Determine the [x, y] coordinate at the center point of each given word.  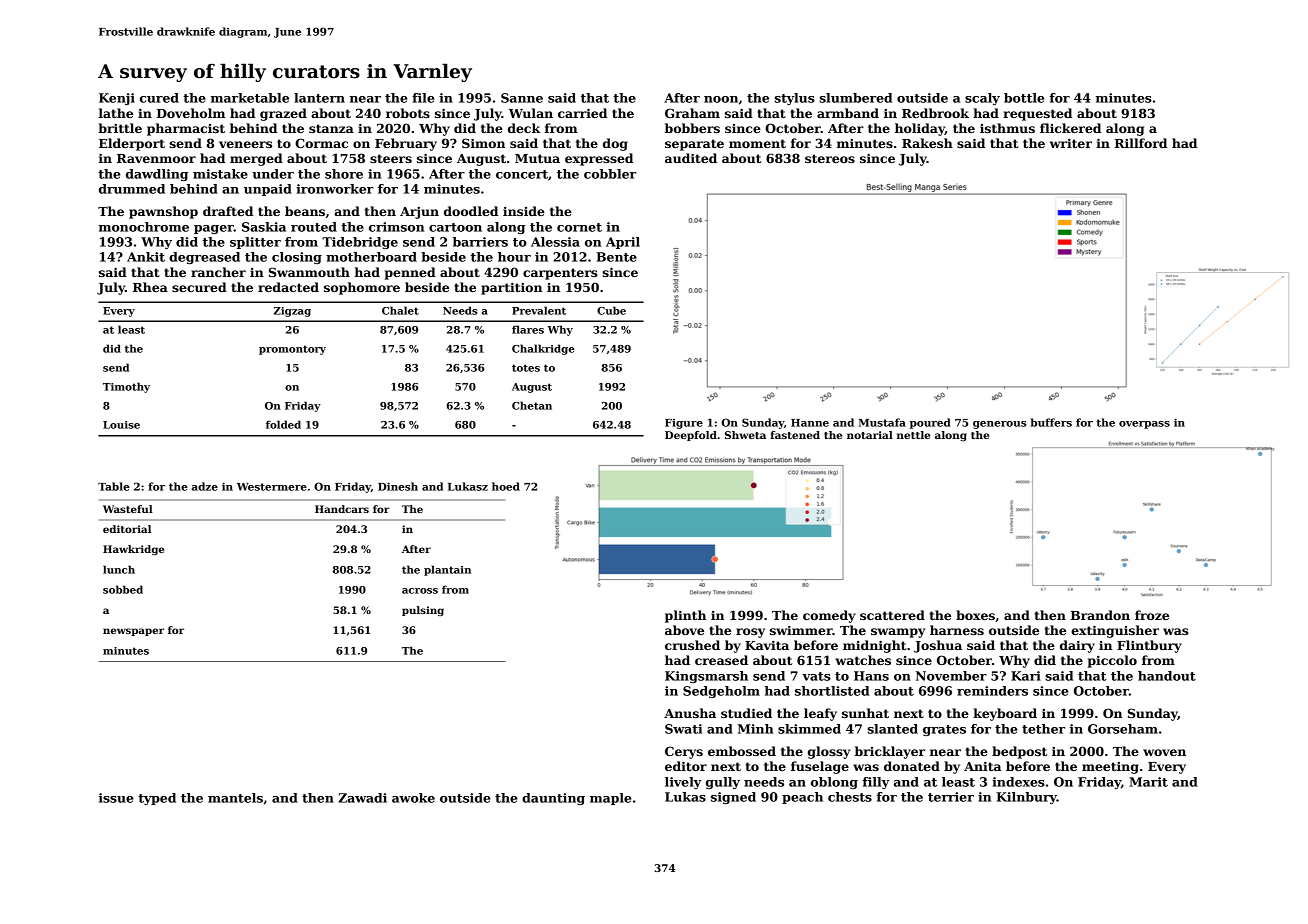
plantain [447, 570]
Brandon [1100, 615]
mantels [235, 798]
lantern [319, 98]
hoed [506, 486]
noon [721, 99]
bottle [1024, 98]
